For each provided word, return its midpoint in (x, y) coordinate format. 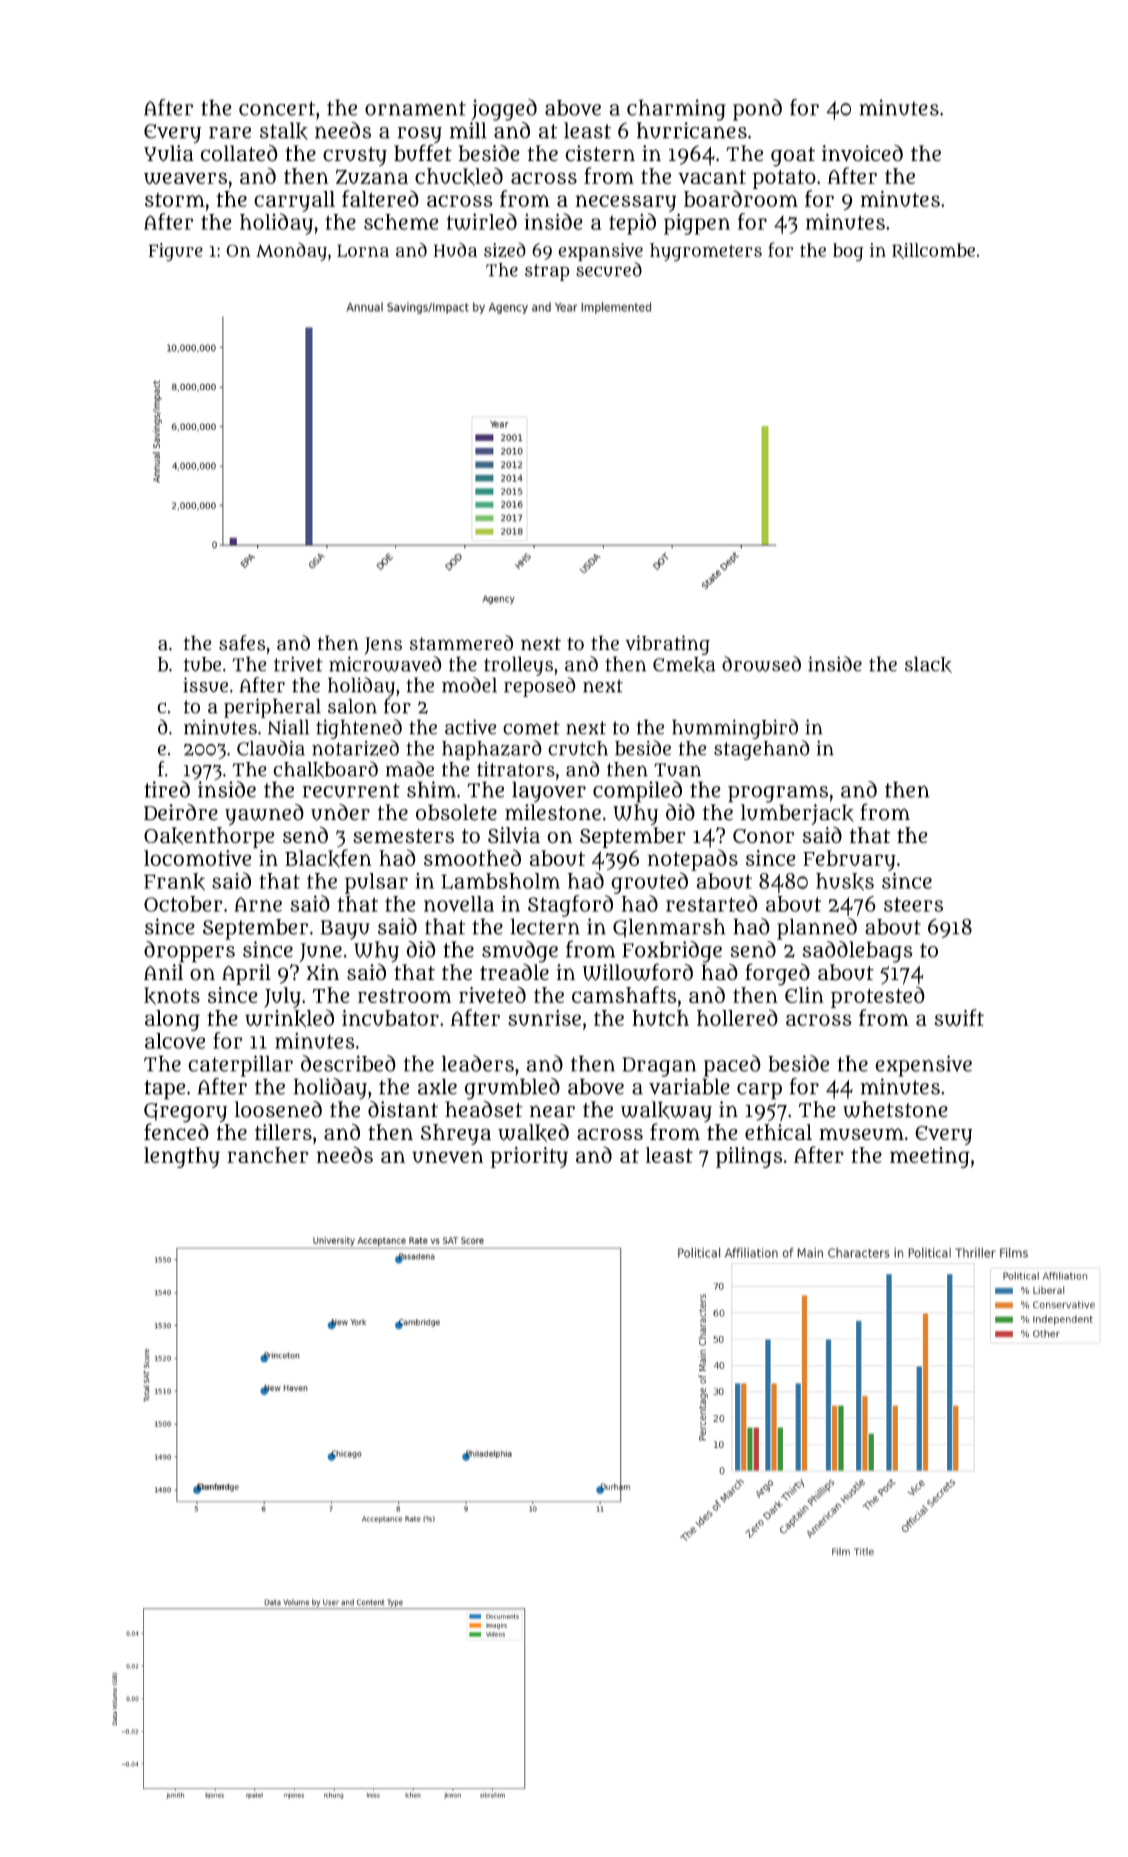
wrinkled (289, 1018)
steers (913, 904)
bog (848, 252)
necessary (626, 203)
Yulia (169, 153)
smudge (520, 952)
